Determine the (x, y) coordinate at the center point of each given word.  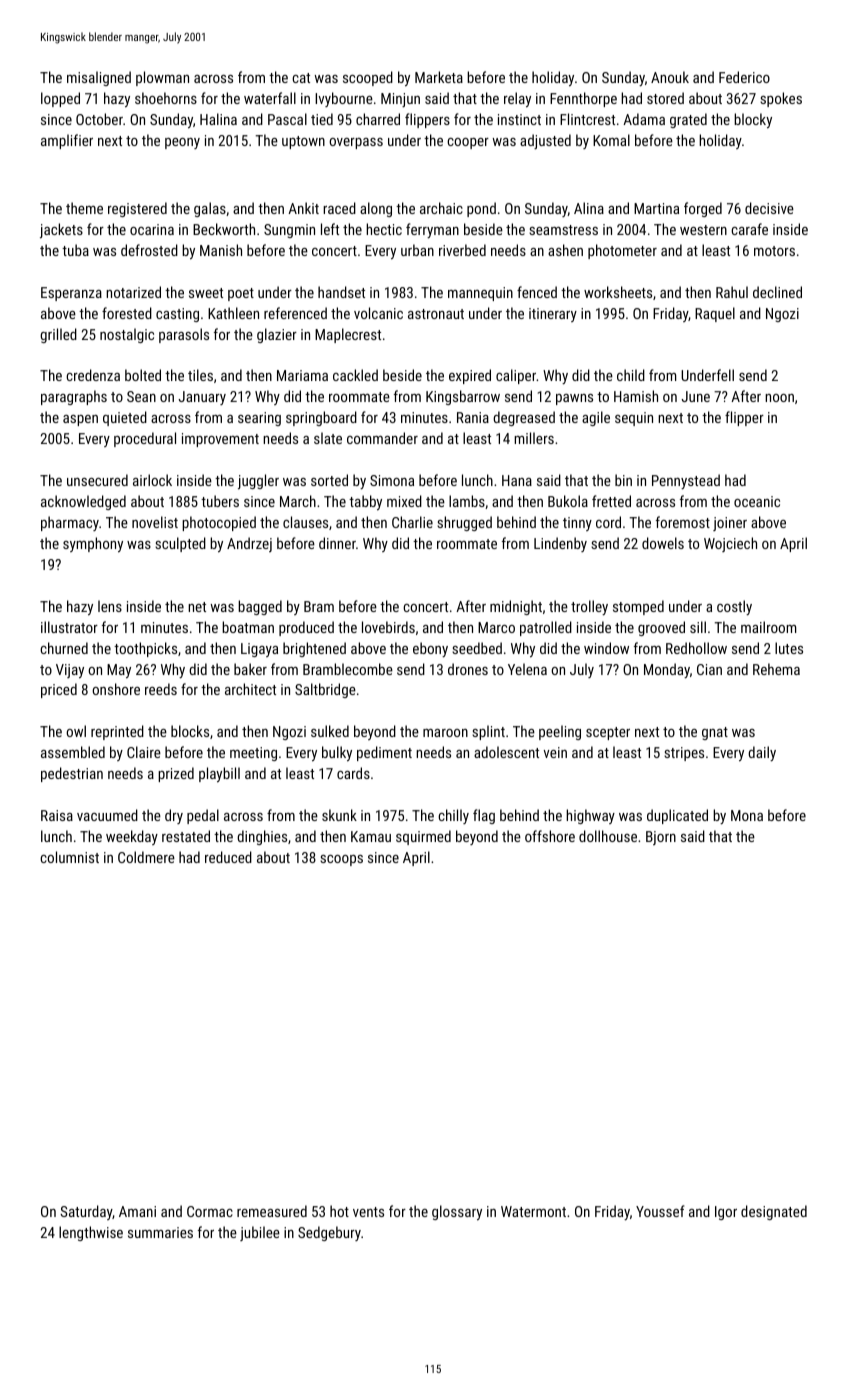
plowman (162, 78)
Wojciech (730, 544)
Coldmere (146, 857)
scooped (368, 78)
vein (555, 752)
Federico (744, 77)
